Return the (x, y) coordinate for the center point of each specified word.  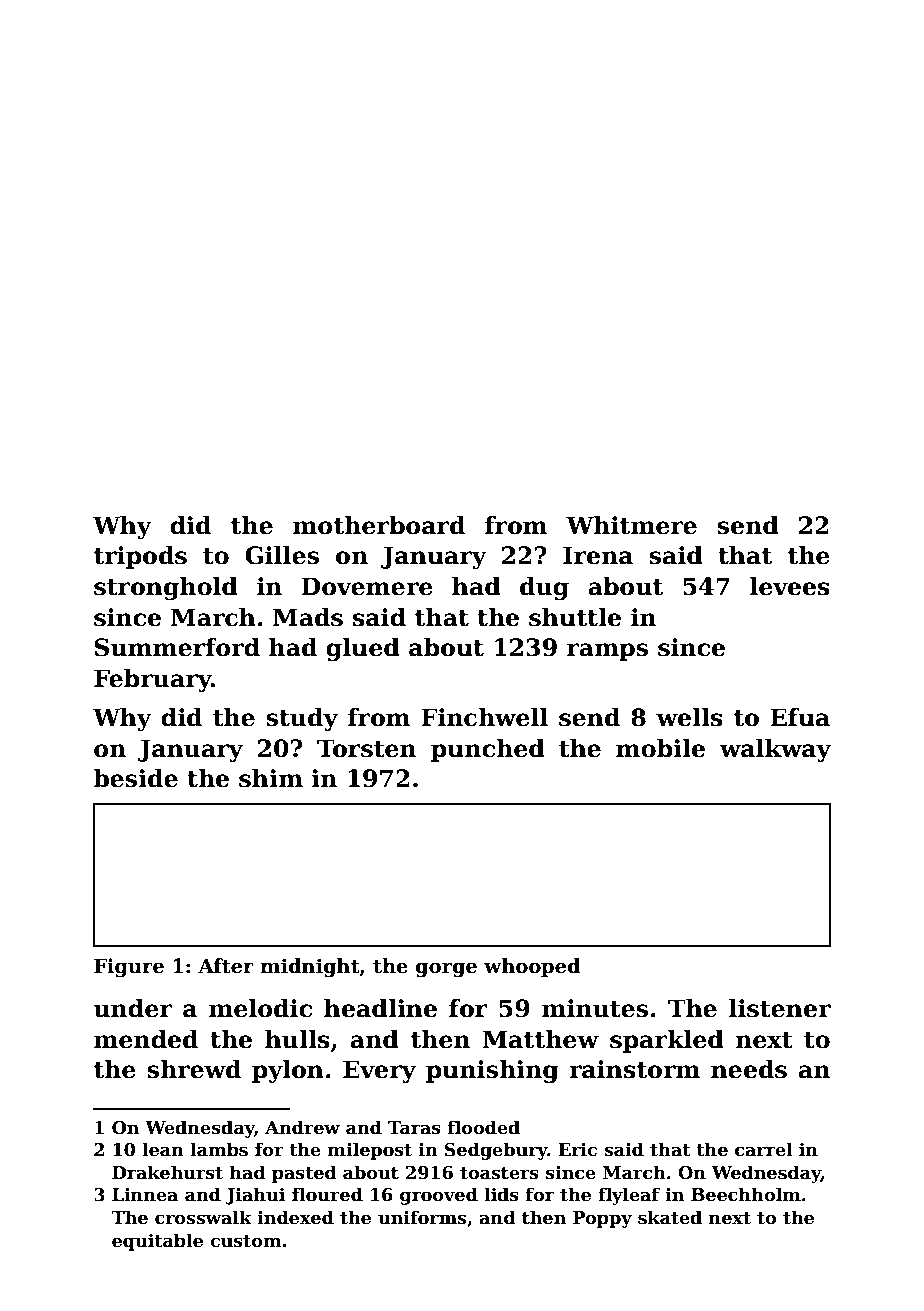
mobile (660, 748)
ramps (607, 652)
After (226, 966)
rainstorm (634, 1069)
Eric (577, 1150)
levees (790, 586)
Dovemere (367, 586)
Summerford (177, 647)
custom (245, 1241)
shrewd (194, 1069)
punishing (492, 1071)
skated (670, 1217)
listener (780, 1008)
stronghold (166, 588)
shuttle (575, 617)
